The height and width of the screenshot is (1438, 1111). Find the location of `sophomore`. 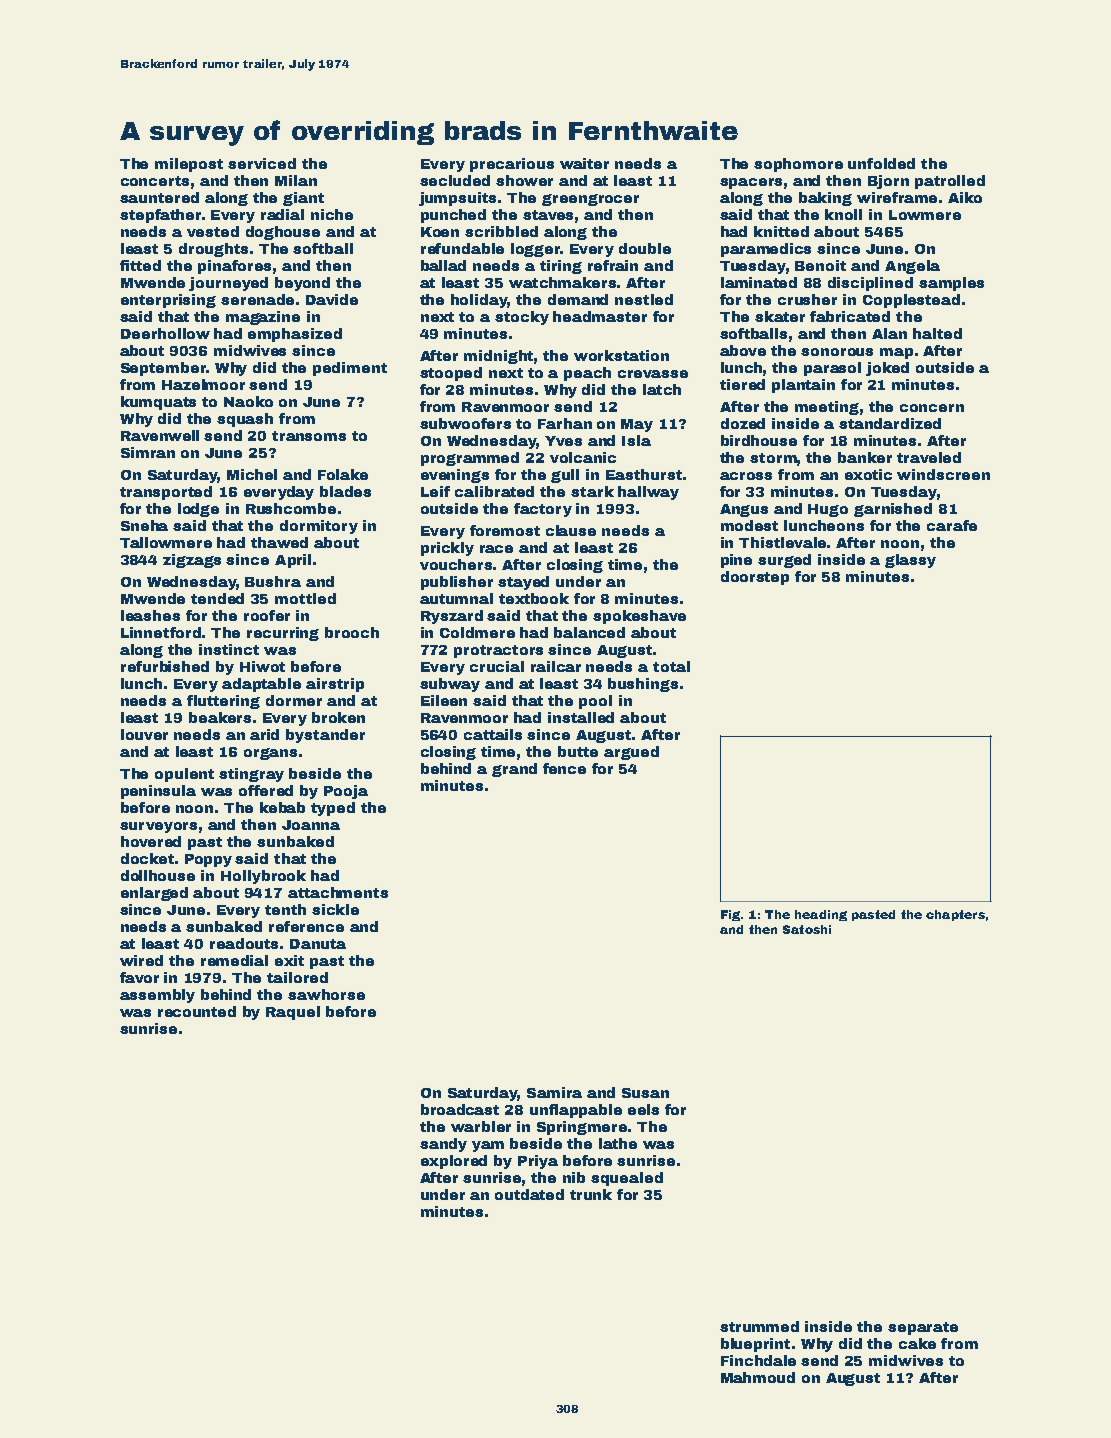

sophomore is located at coordinates (798, 165).
